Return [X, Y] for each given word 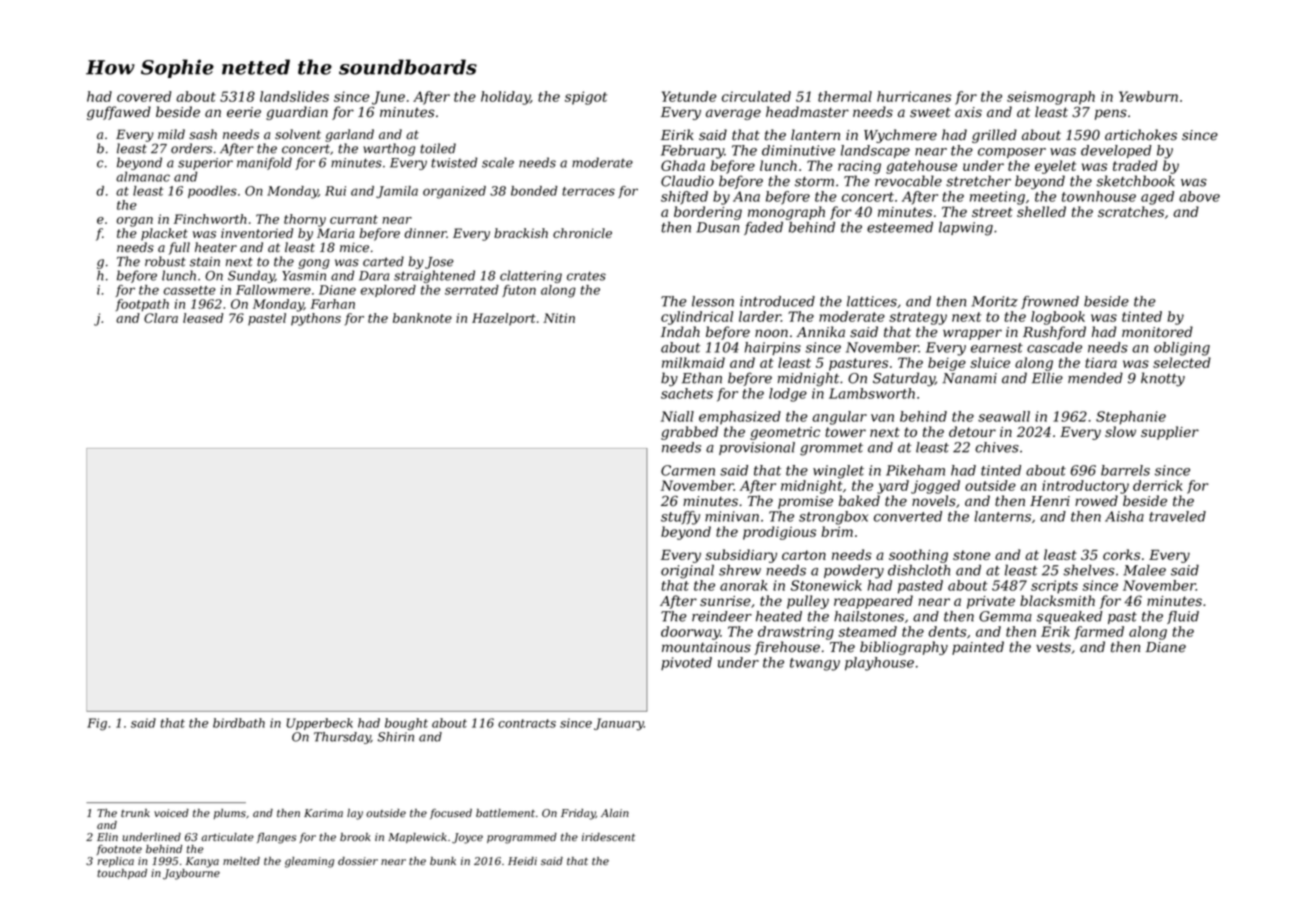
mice [354, 248]
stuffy [680, 518]
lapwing [966, 228]
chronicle [582, 233]
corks [1121, 554]
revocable [908, 181]
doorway [690, 633]
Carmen [688, 470]
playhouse [879, 664]
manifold [264, 163]
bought [406, 724]
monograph [786, 213]
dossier [358, 861]
